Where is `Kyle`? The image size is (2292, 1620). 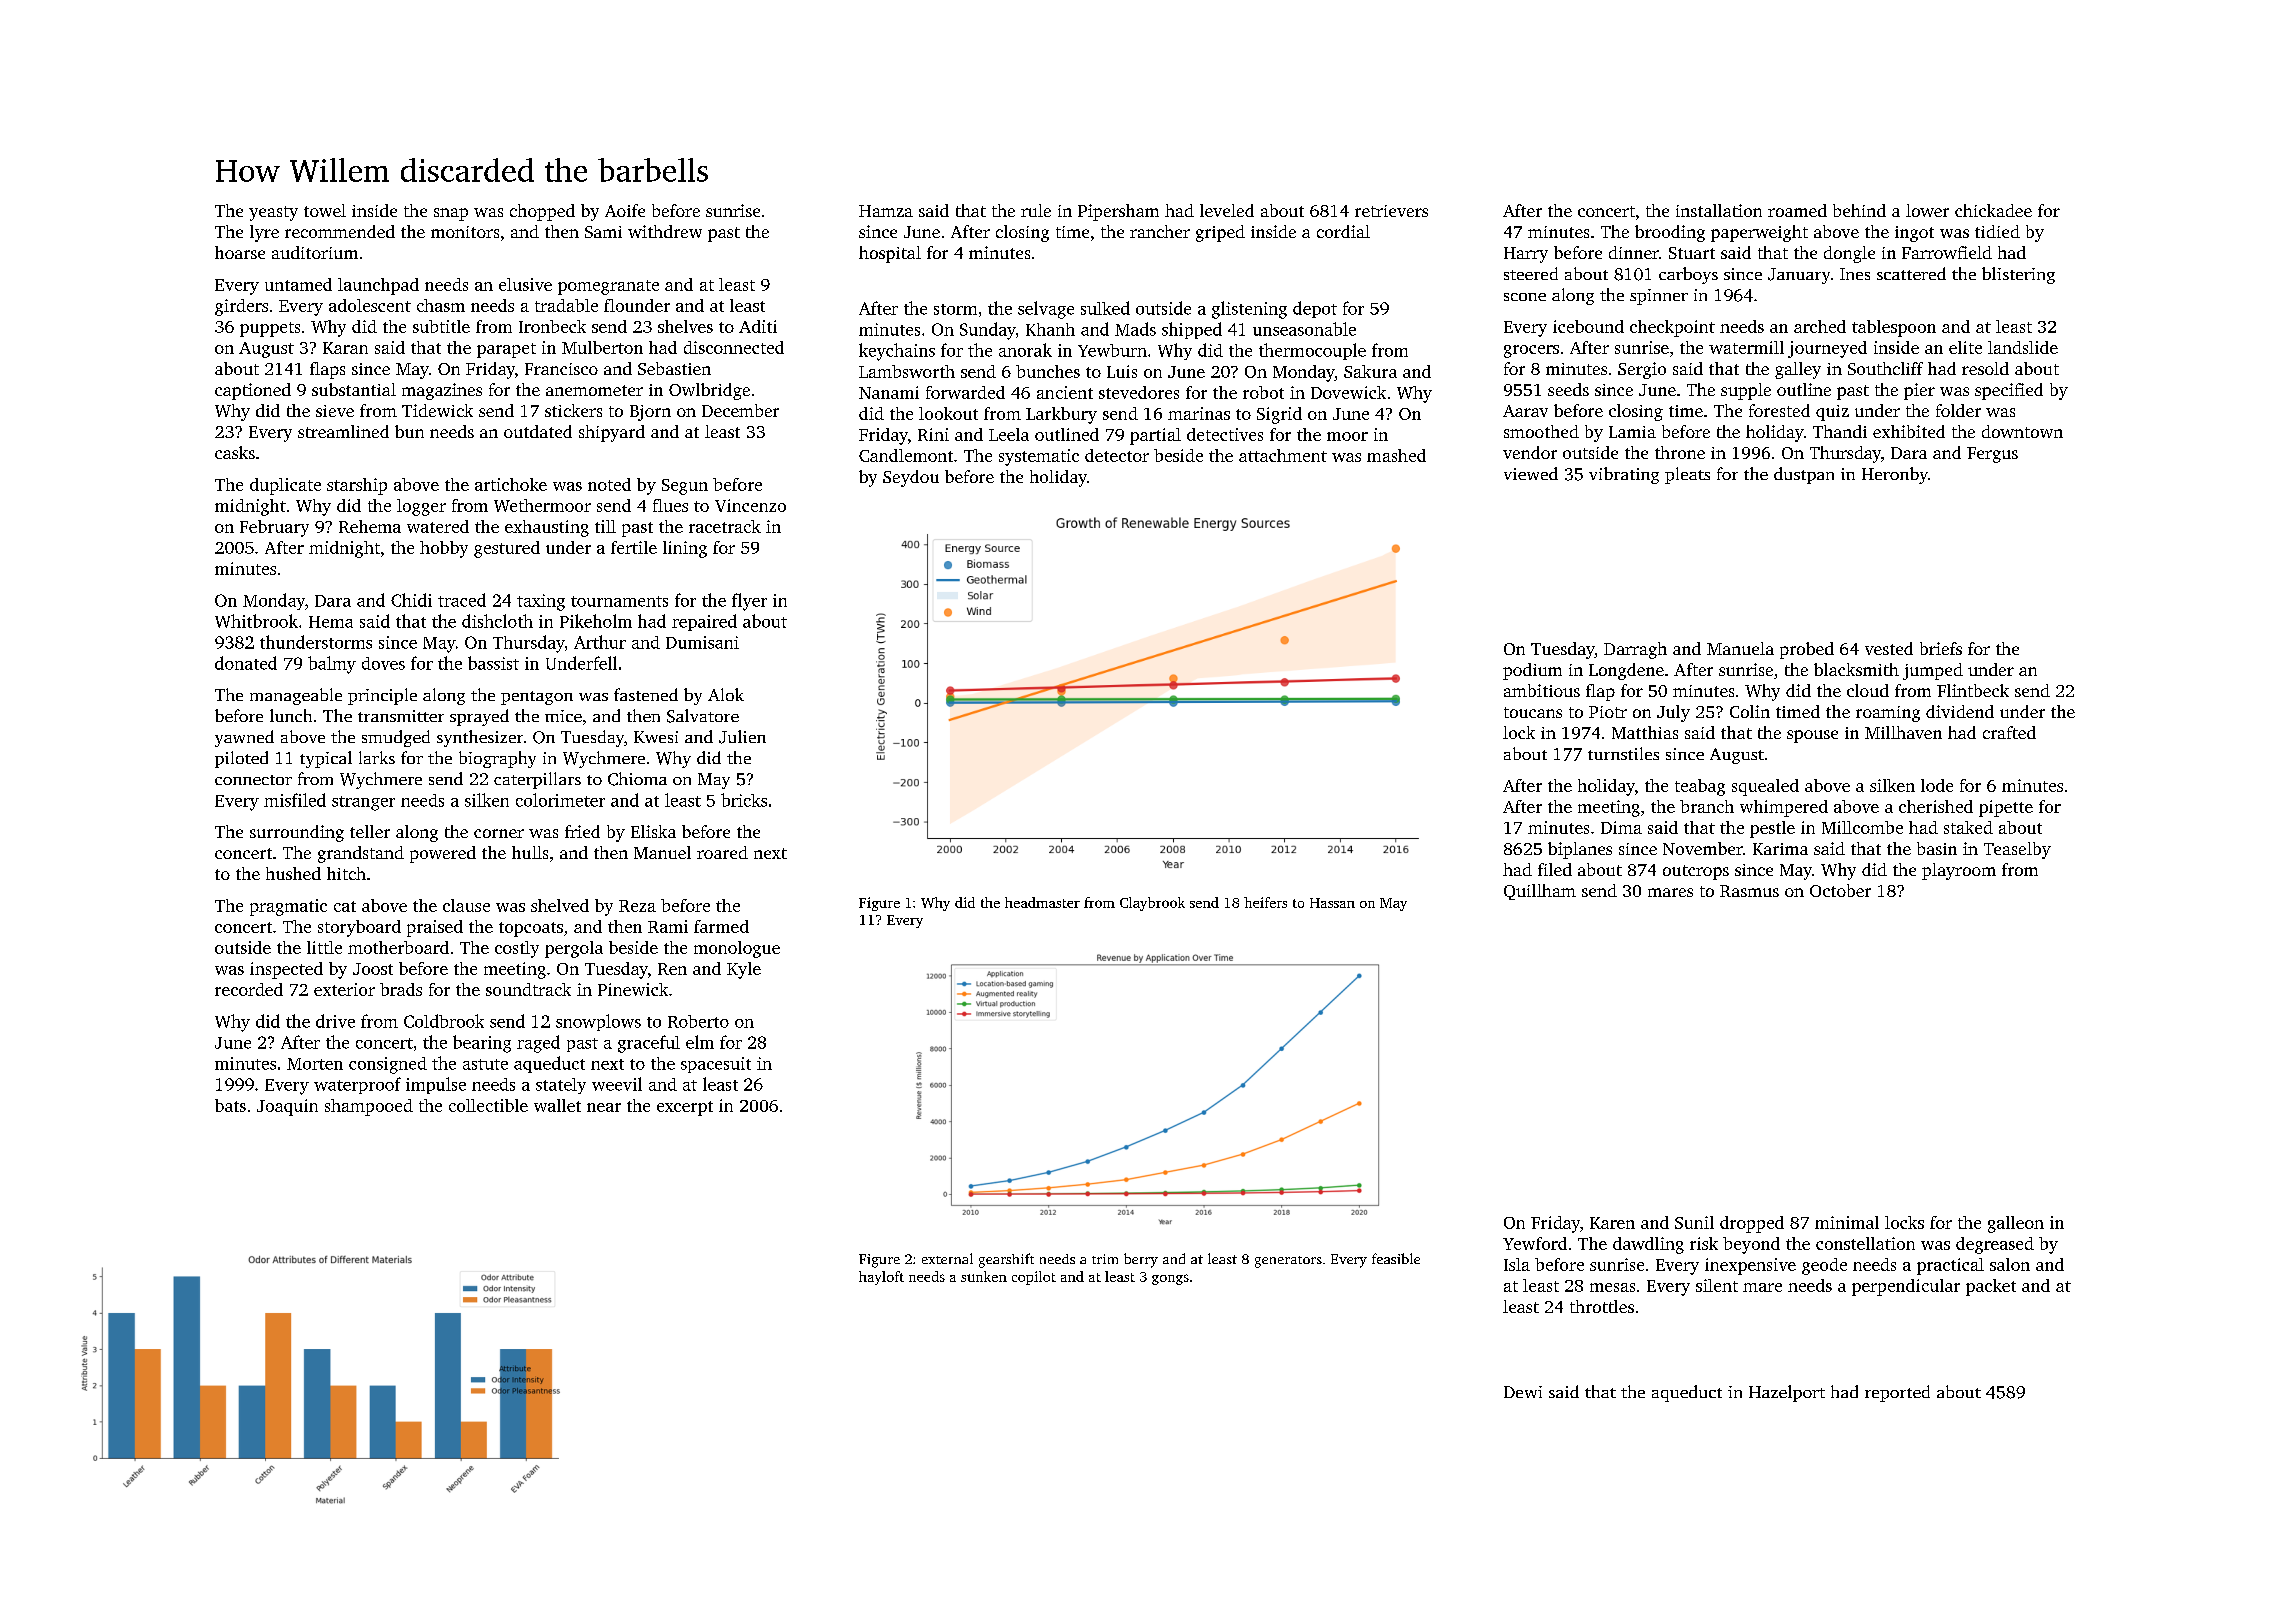
Kyle is located at coordinates (744, 970).
